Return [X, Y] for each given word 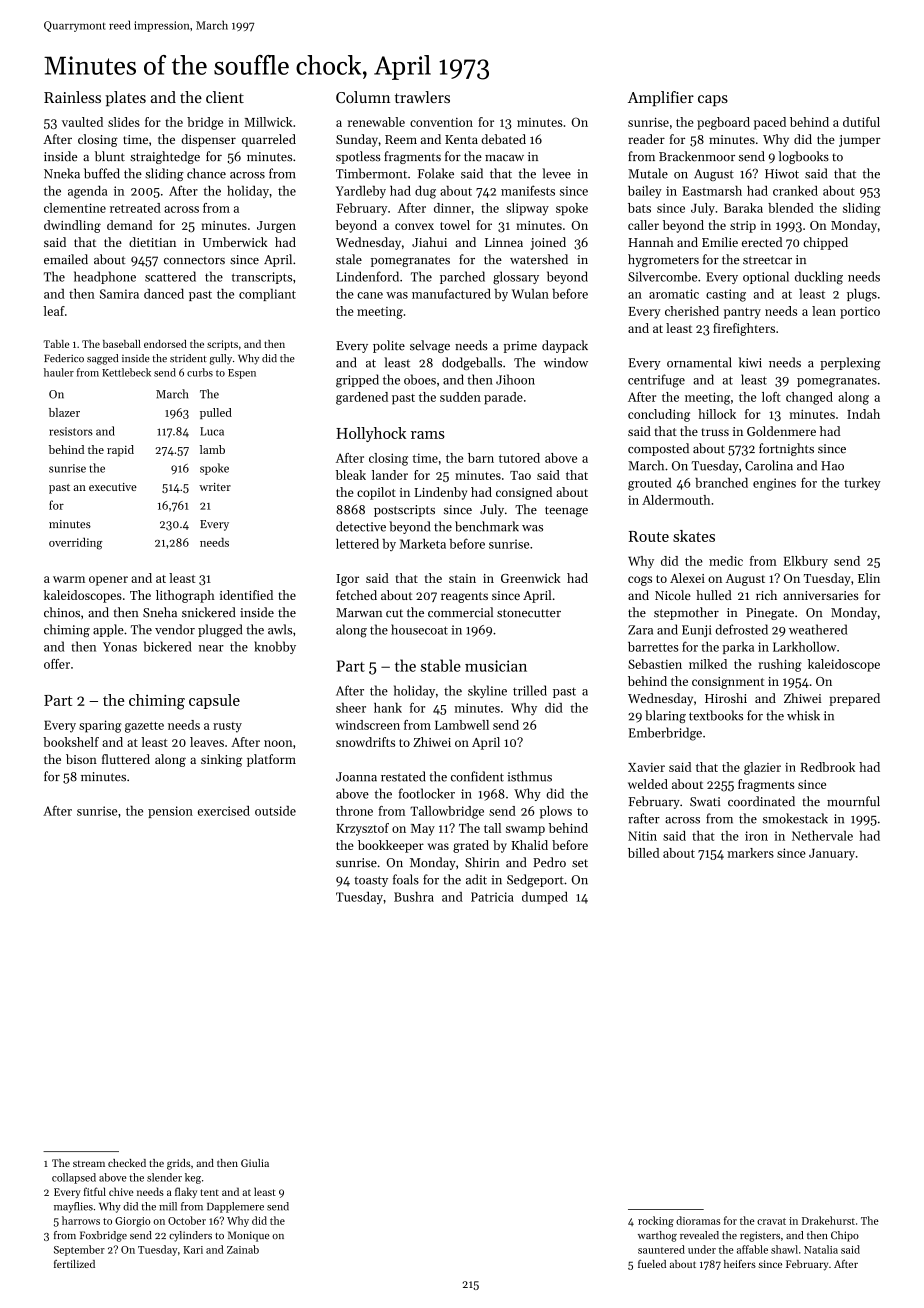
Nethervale [822, 836]
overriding [76, 544]
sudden [460, 397]
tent [209, 1192]
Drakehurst [828, 1220]
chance [206, 173]
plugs [862, 295]
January [832, 854]
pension [170, 812]
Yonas [120, 647]
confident [477, 776]
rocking [656, 1221]
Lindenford [367, 276]
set [580, 863]
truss [715, 432]
